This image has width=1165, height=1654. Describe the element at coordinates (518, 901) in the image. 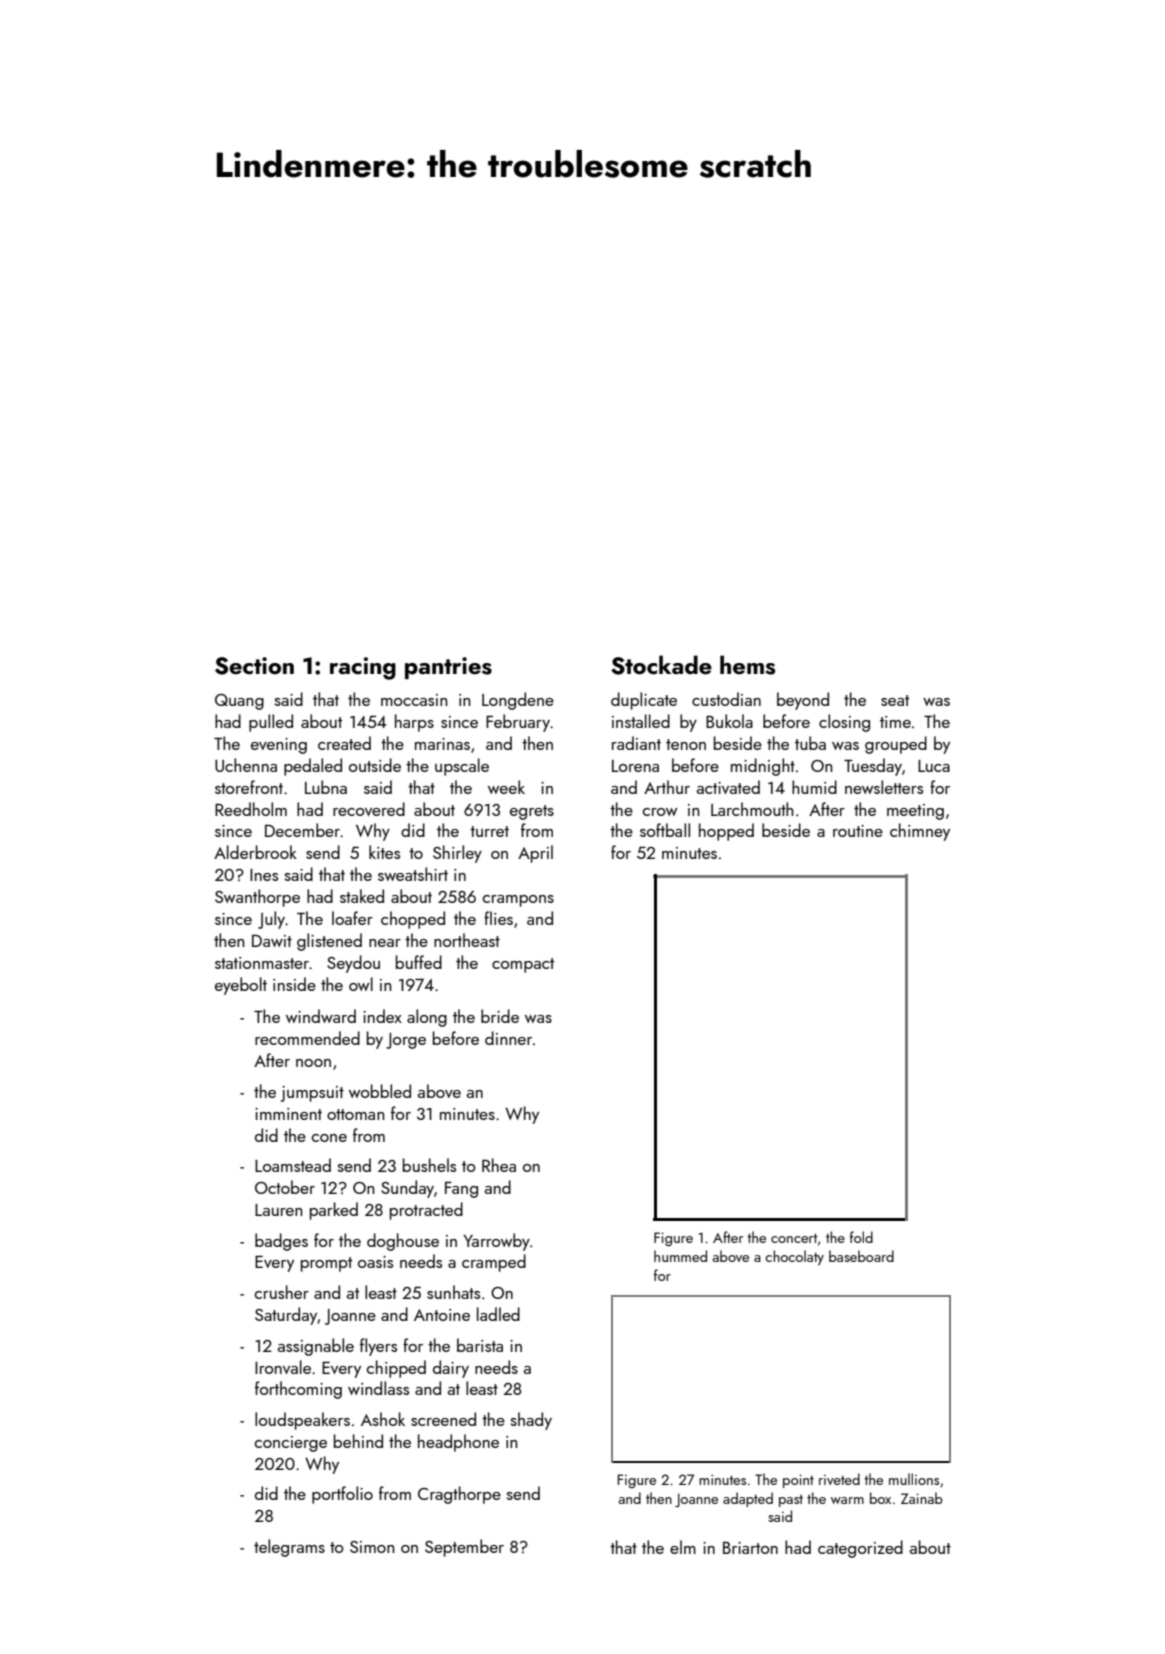

I see `crampons` at that location.
